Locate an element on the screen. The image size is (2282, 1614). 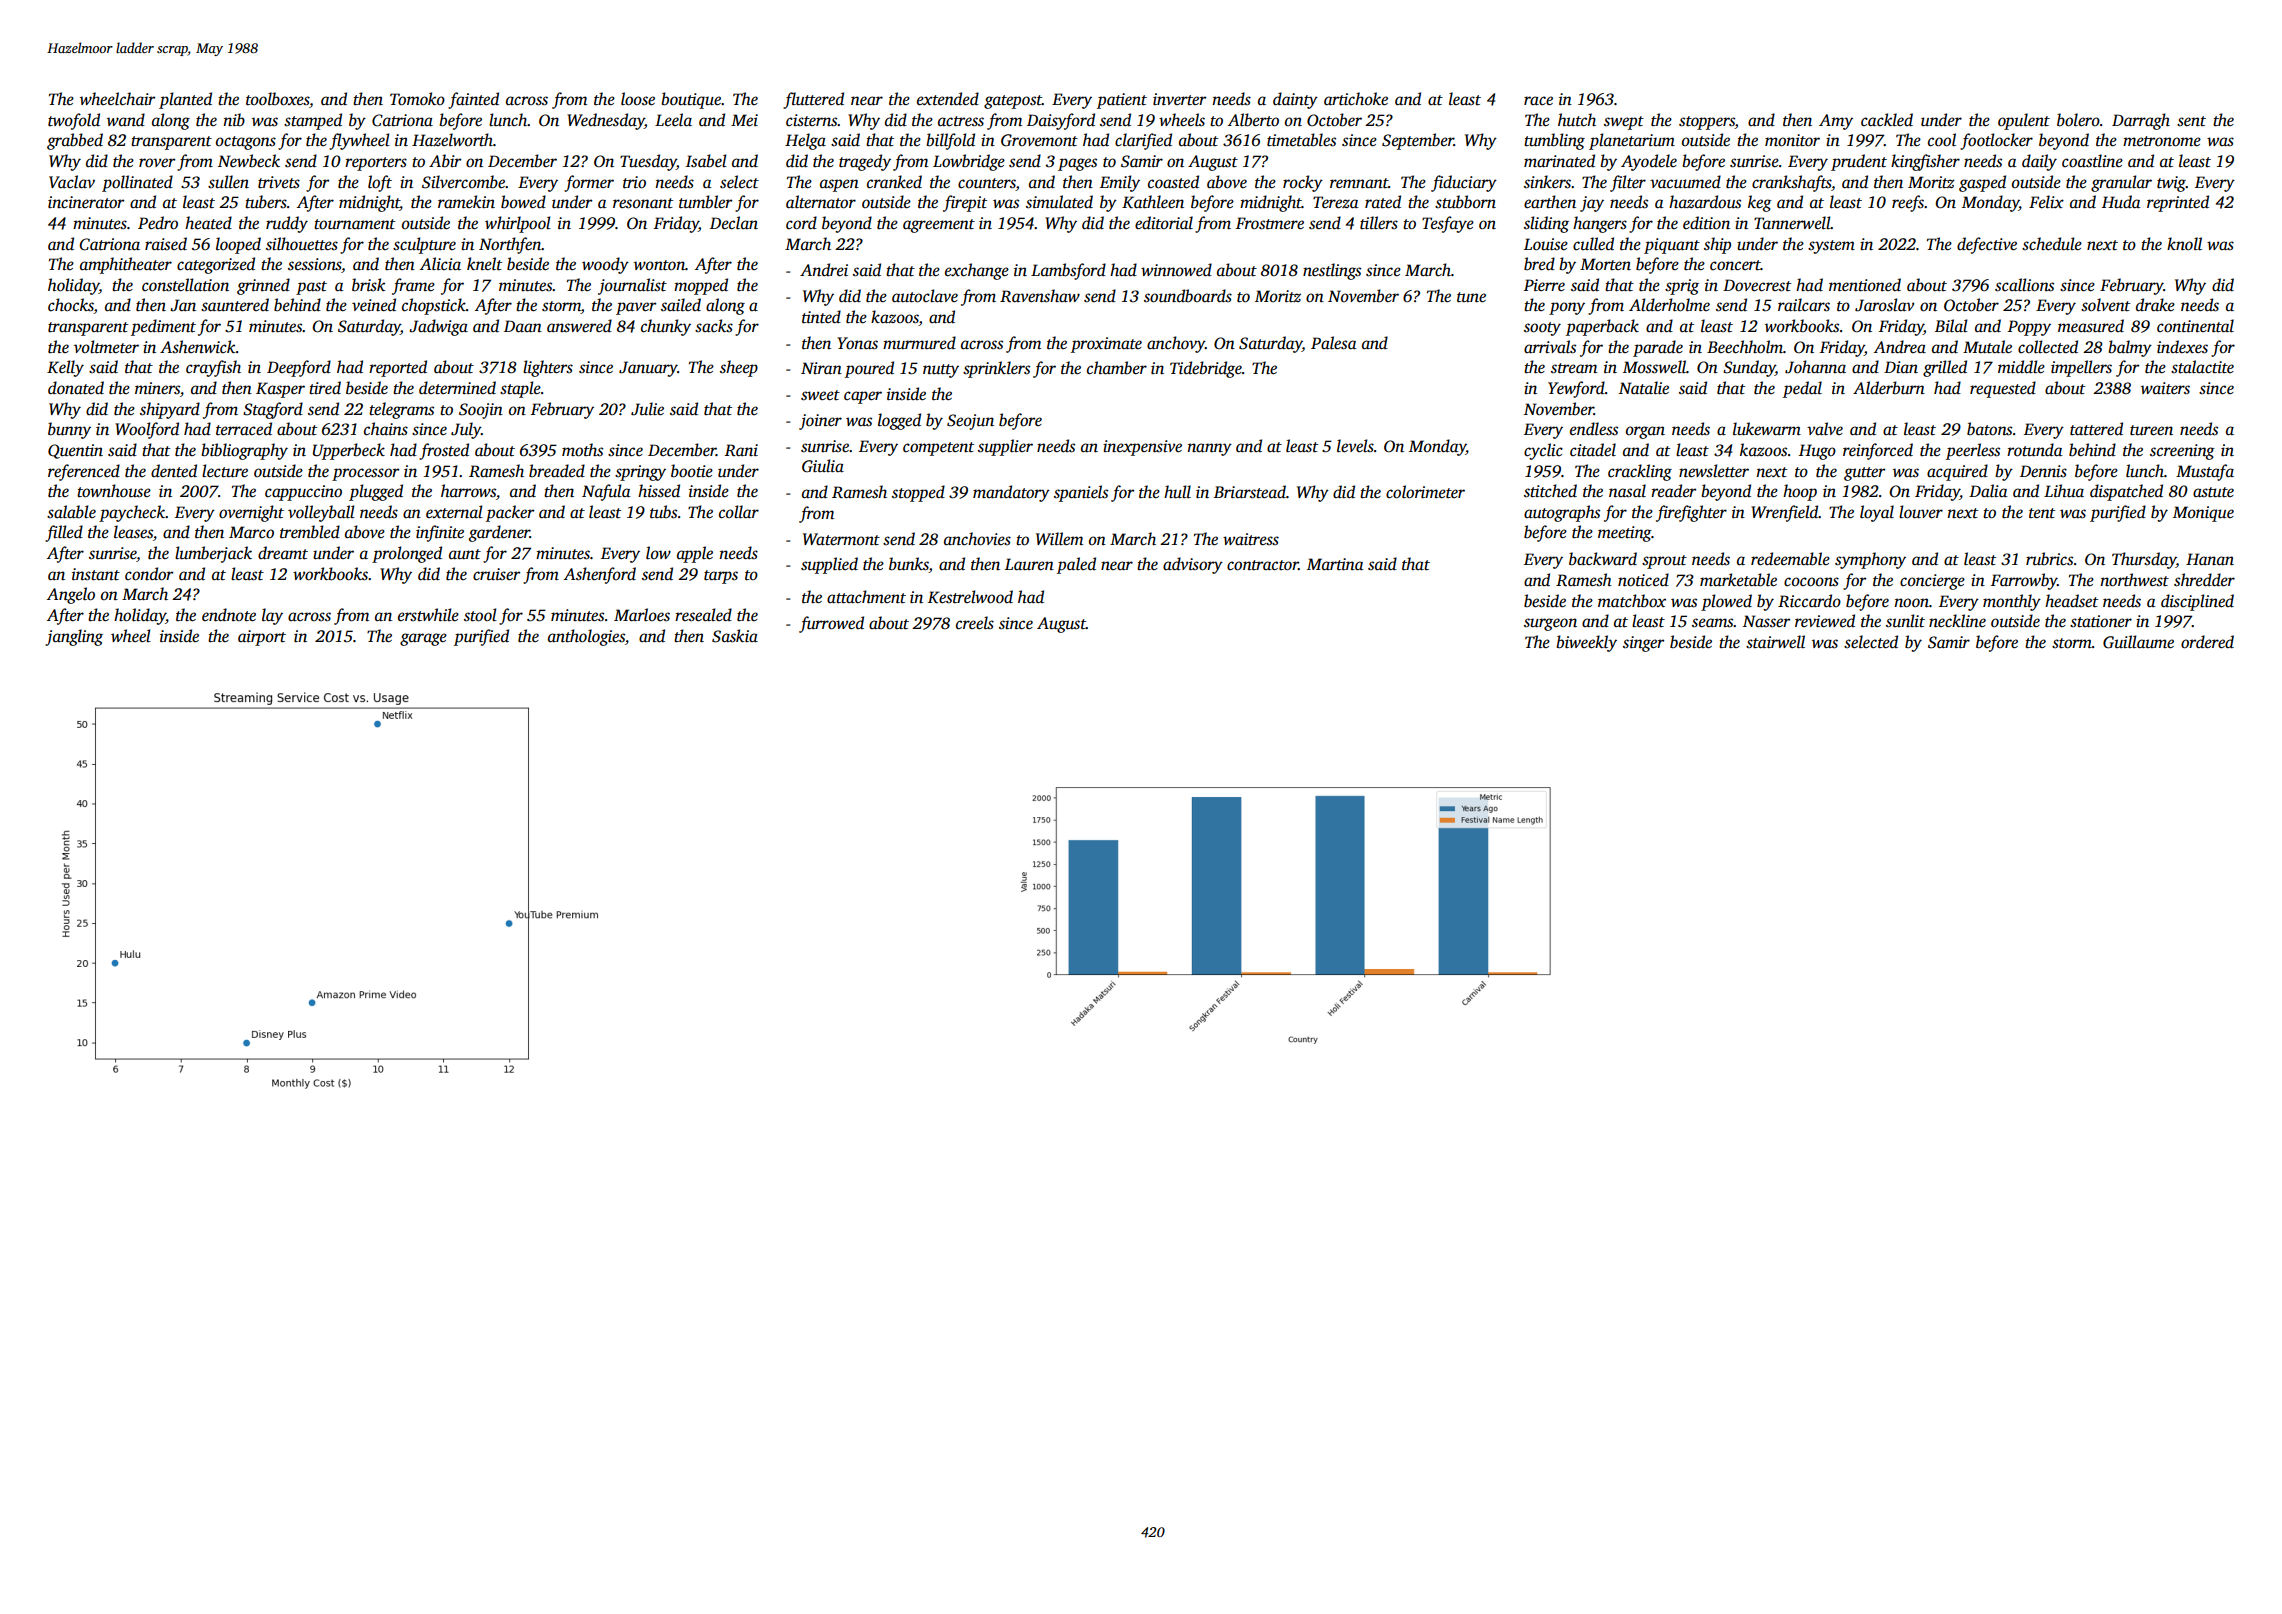
Saskia is located at coordinates (735, 636).
